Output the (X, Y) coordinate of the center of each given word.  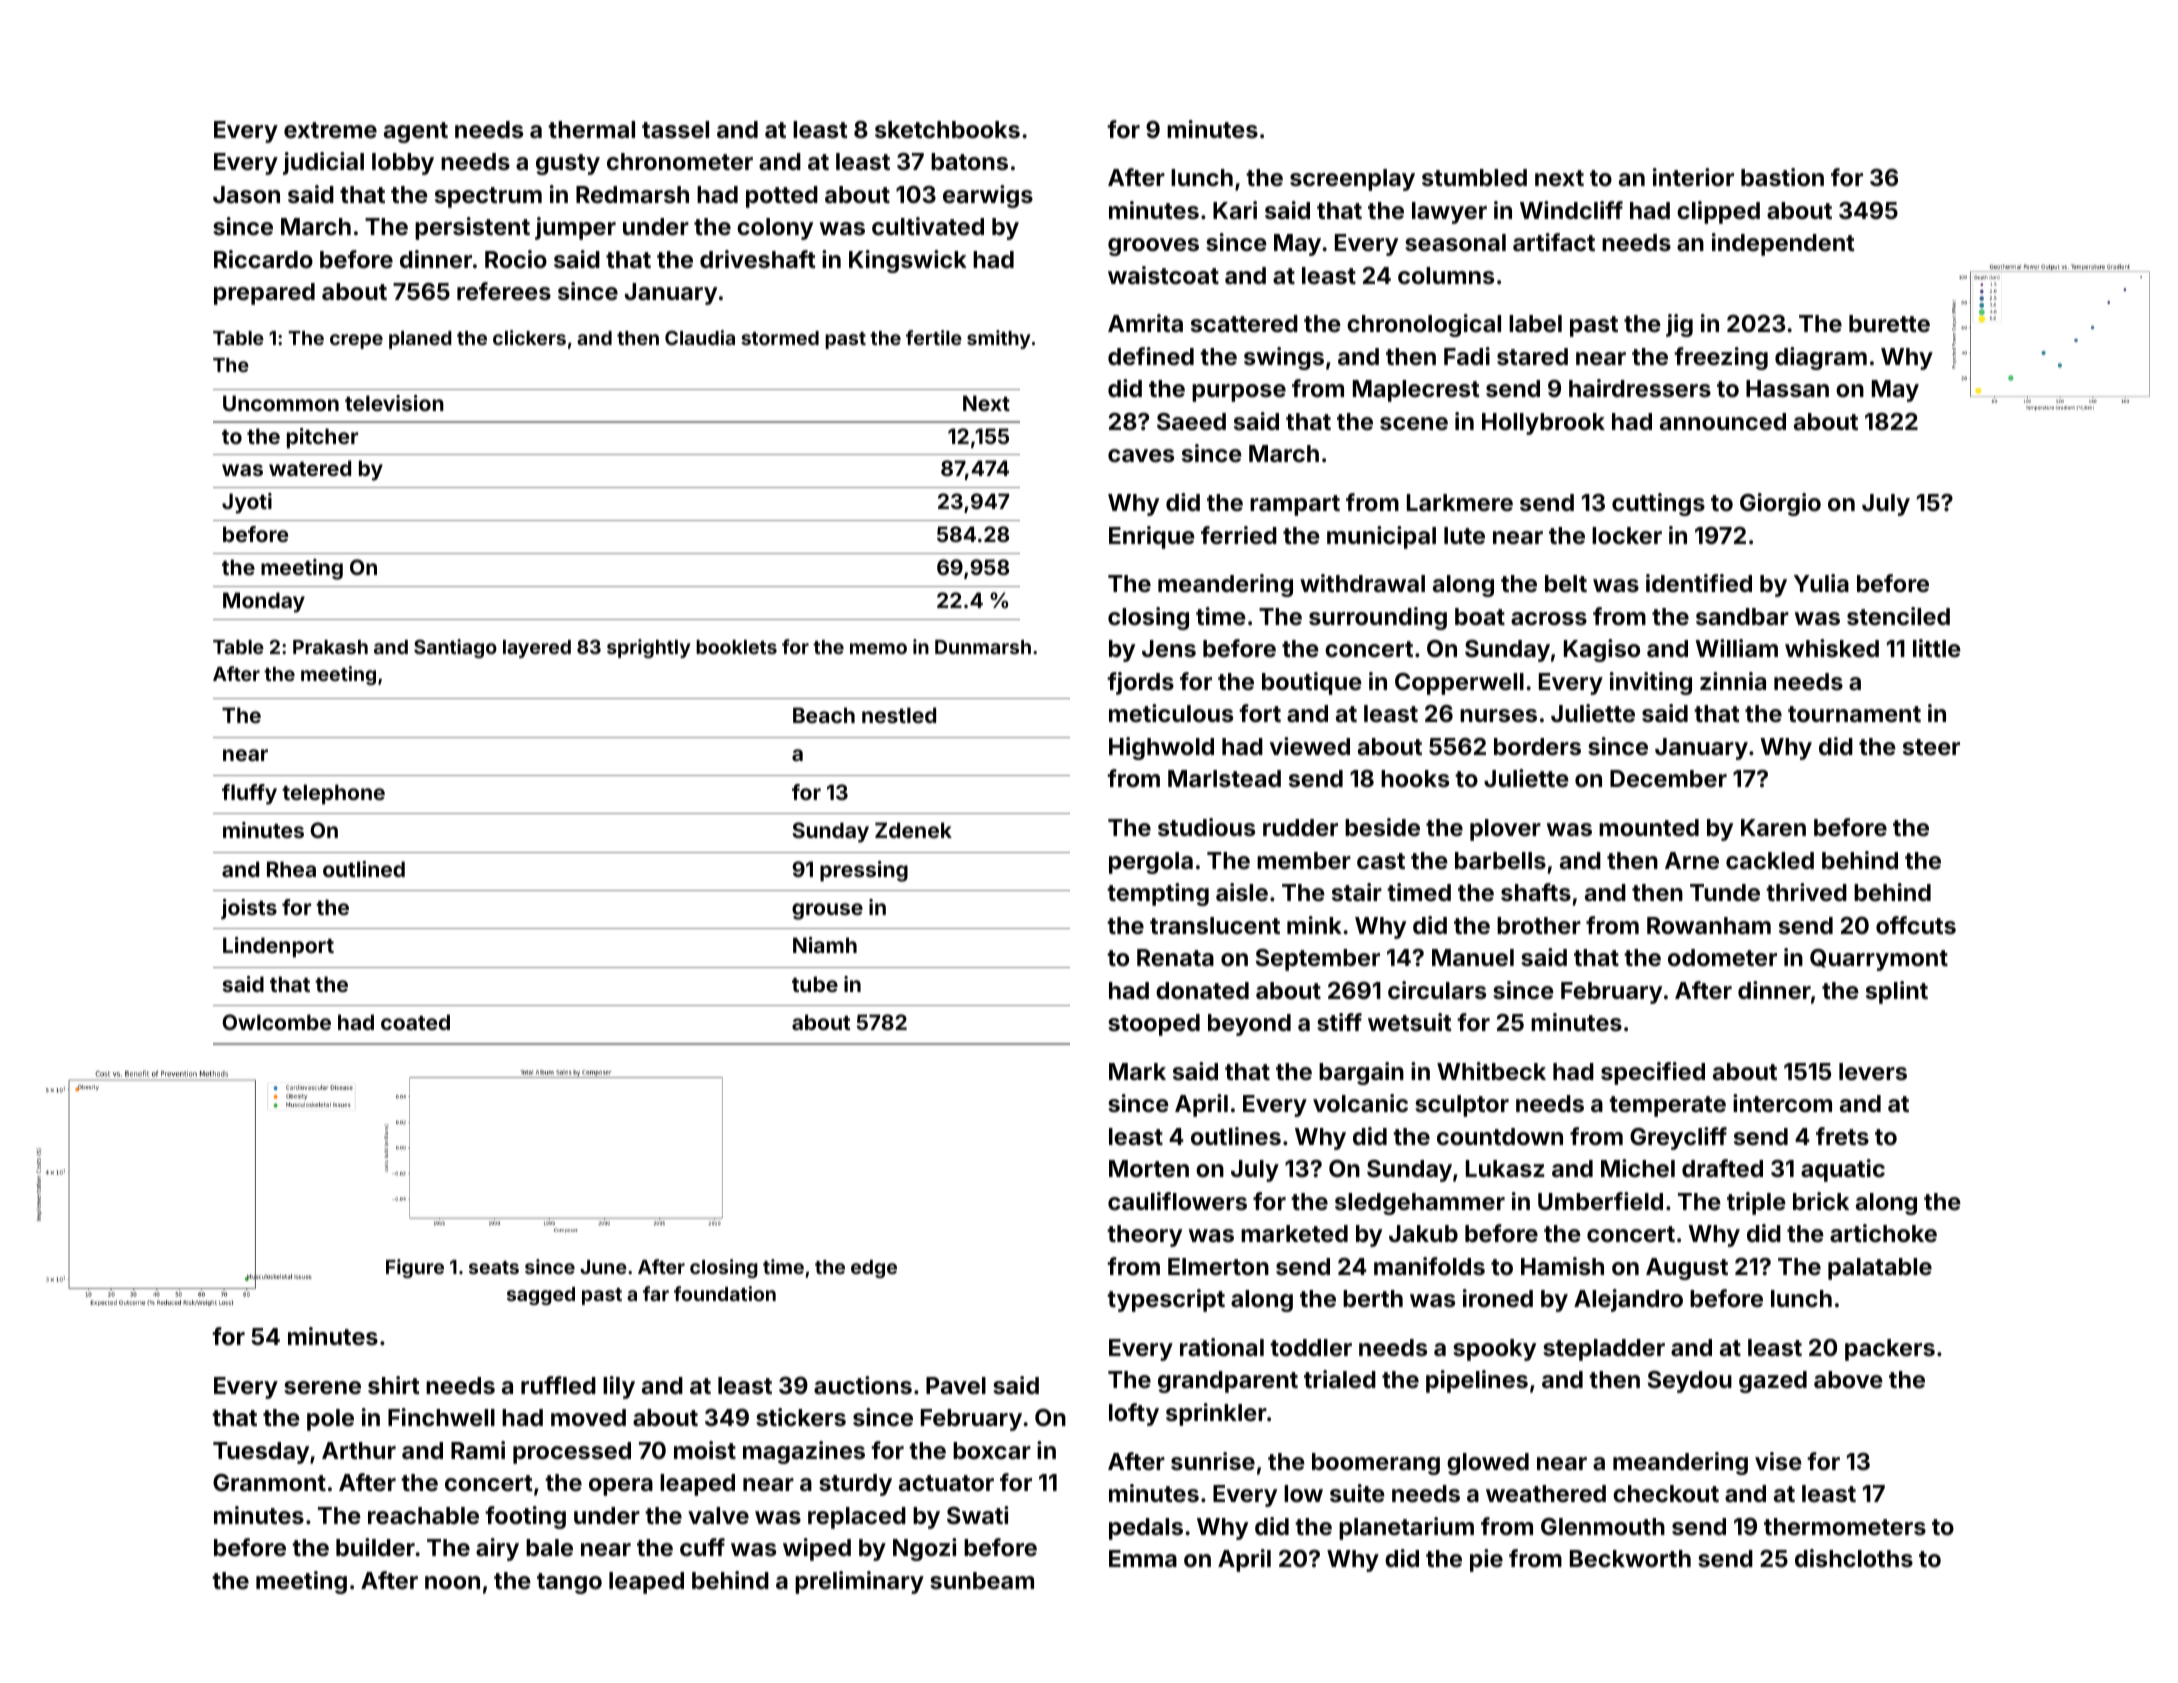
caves (1141, 455)
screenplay (1352, 180)
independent (1783, 244)
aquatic (1843, 1170)
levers (1873, 1071)
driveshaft (758, 259)
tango (569, 1583)
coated (415, 1022)
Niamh (825, 945)
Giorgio (1780, 504)
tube (815, 984)
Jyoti (247, 503)
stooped (1154, 1025)
